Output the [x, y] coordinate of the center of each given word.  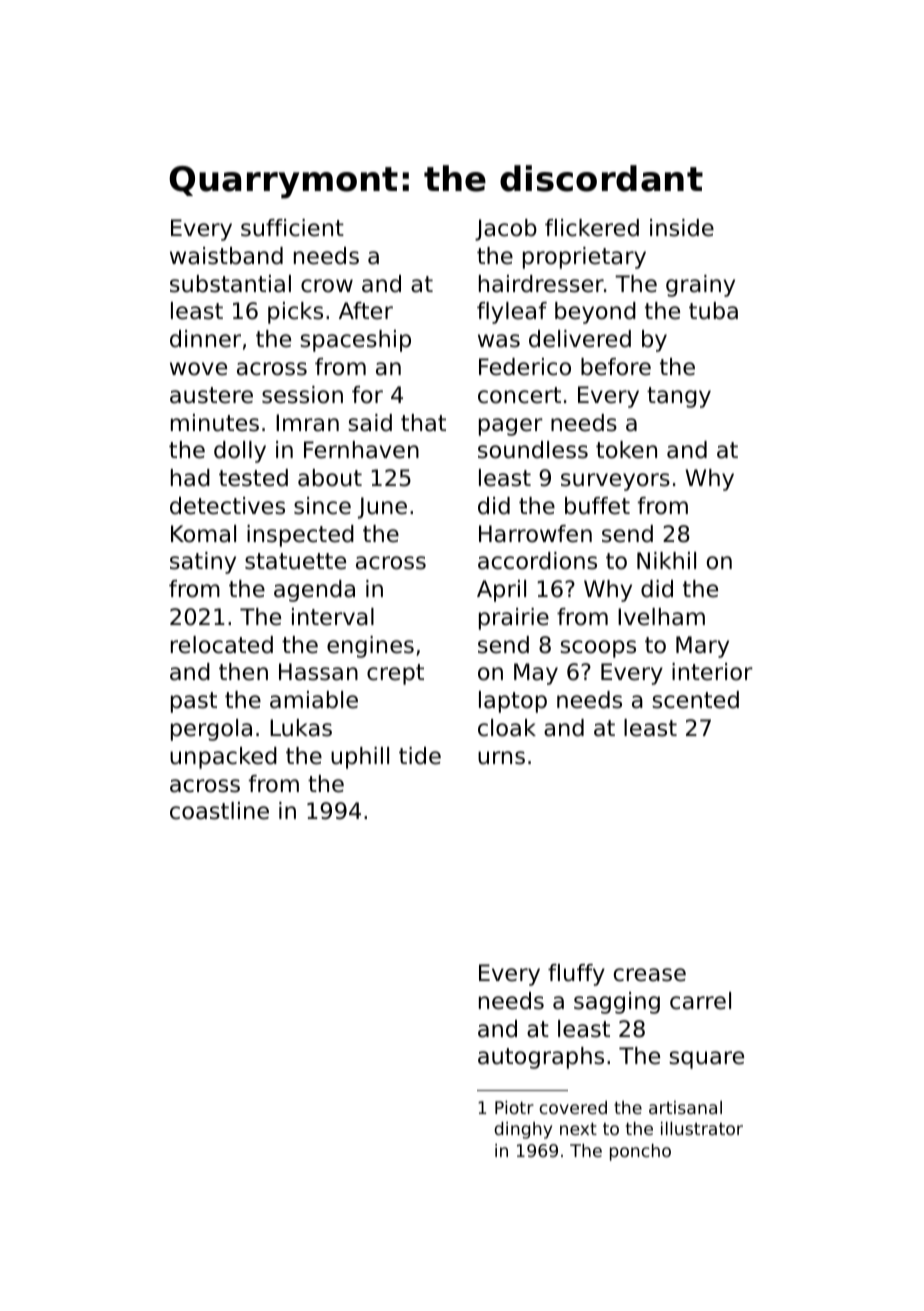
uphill [360, 758]
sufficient [292, 228]
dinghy [523, 1130]
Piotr [514, 1107]
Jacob [506, 230]
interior [712, 672]
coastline [219, 811]
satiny [203, 563]
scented [695, 700]
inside [682, 228]
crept [395, 674]
